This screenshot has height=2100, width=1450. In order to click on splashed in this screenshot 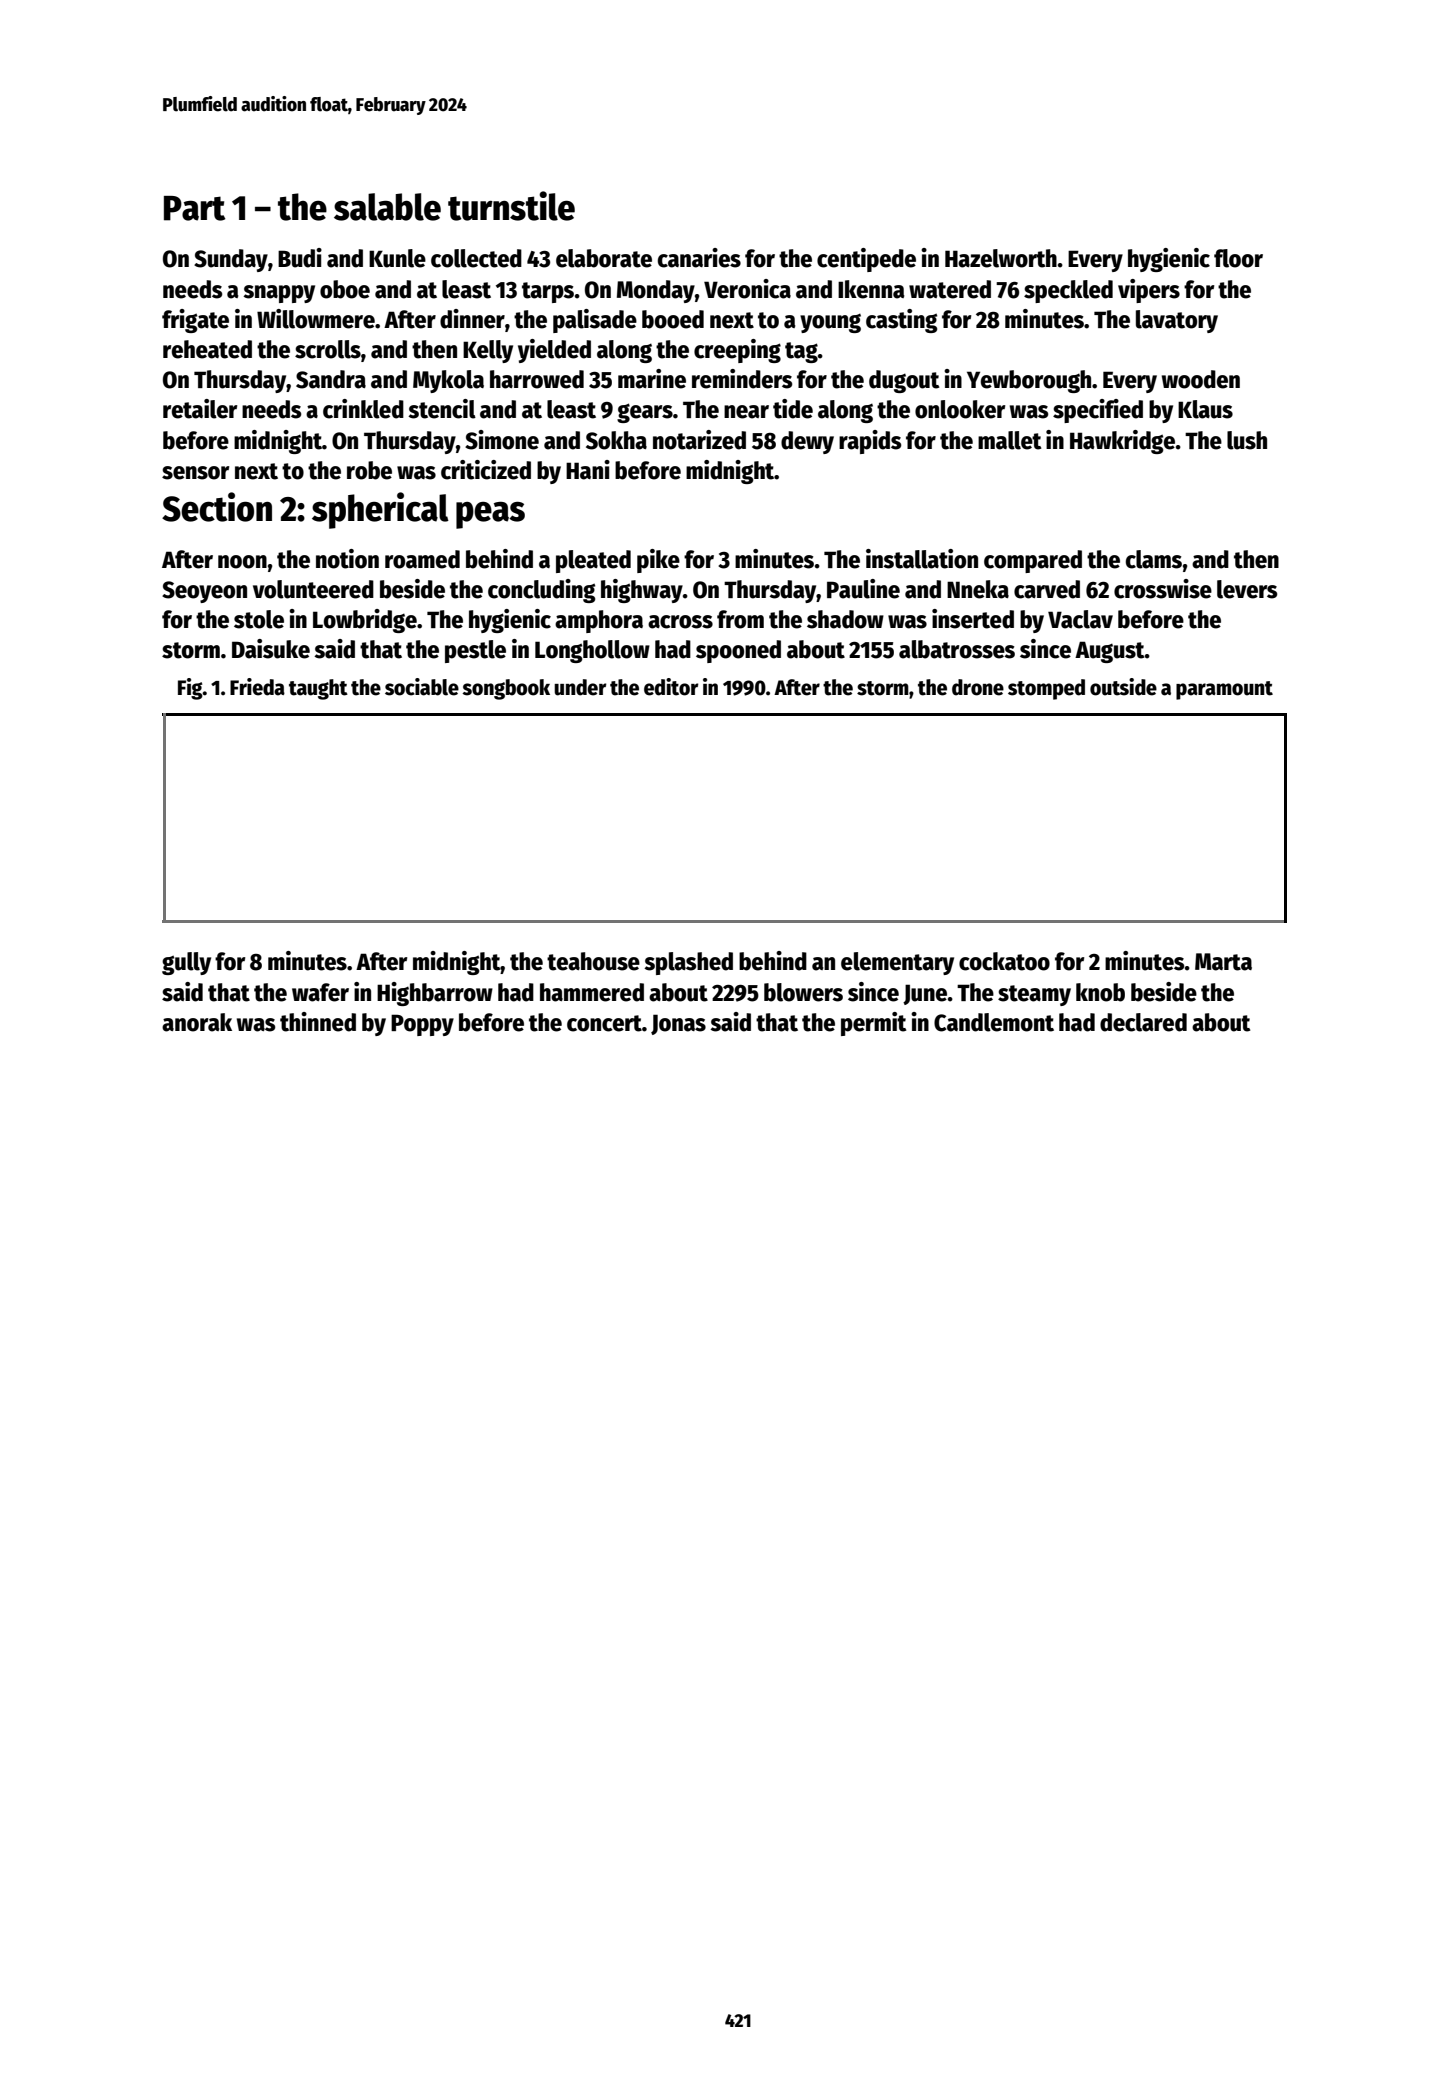, I will do `click(688, 963)`.
